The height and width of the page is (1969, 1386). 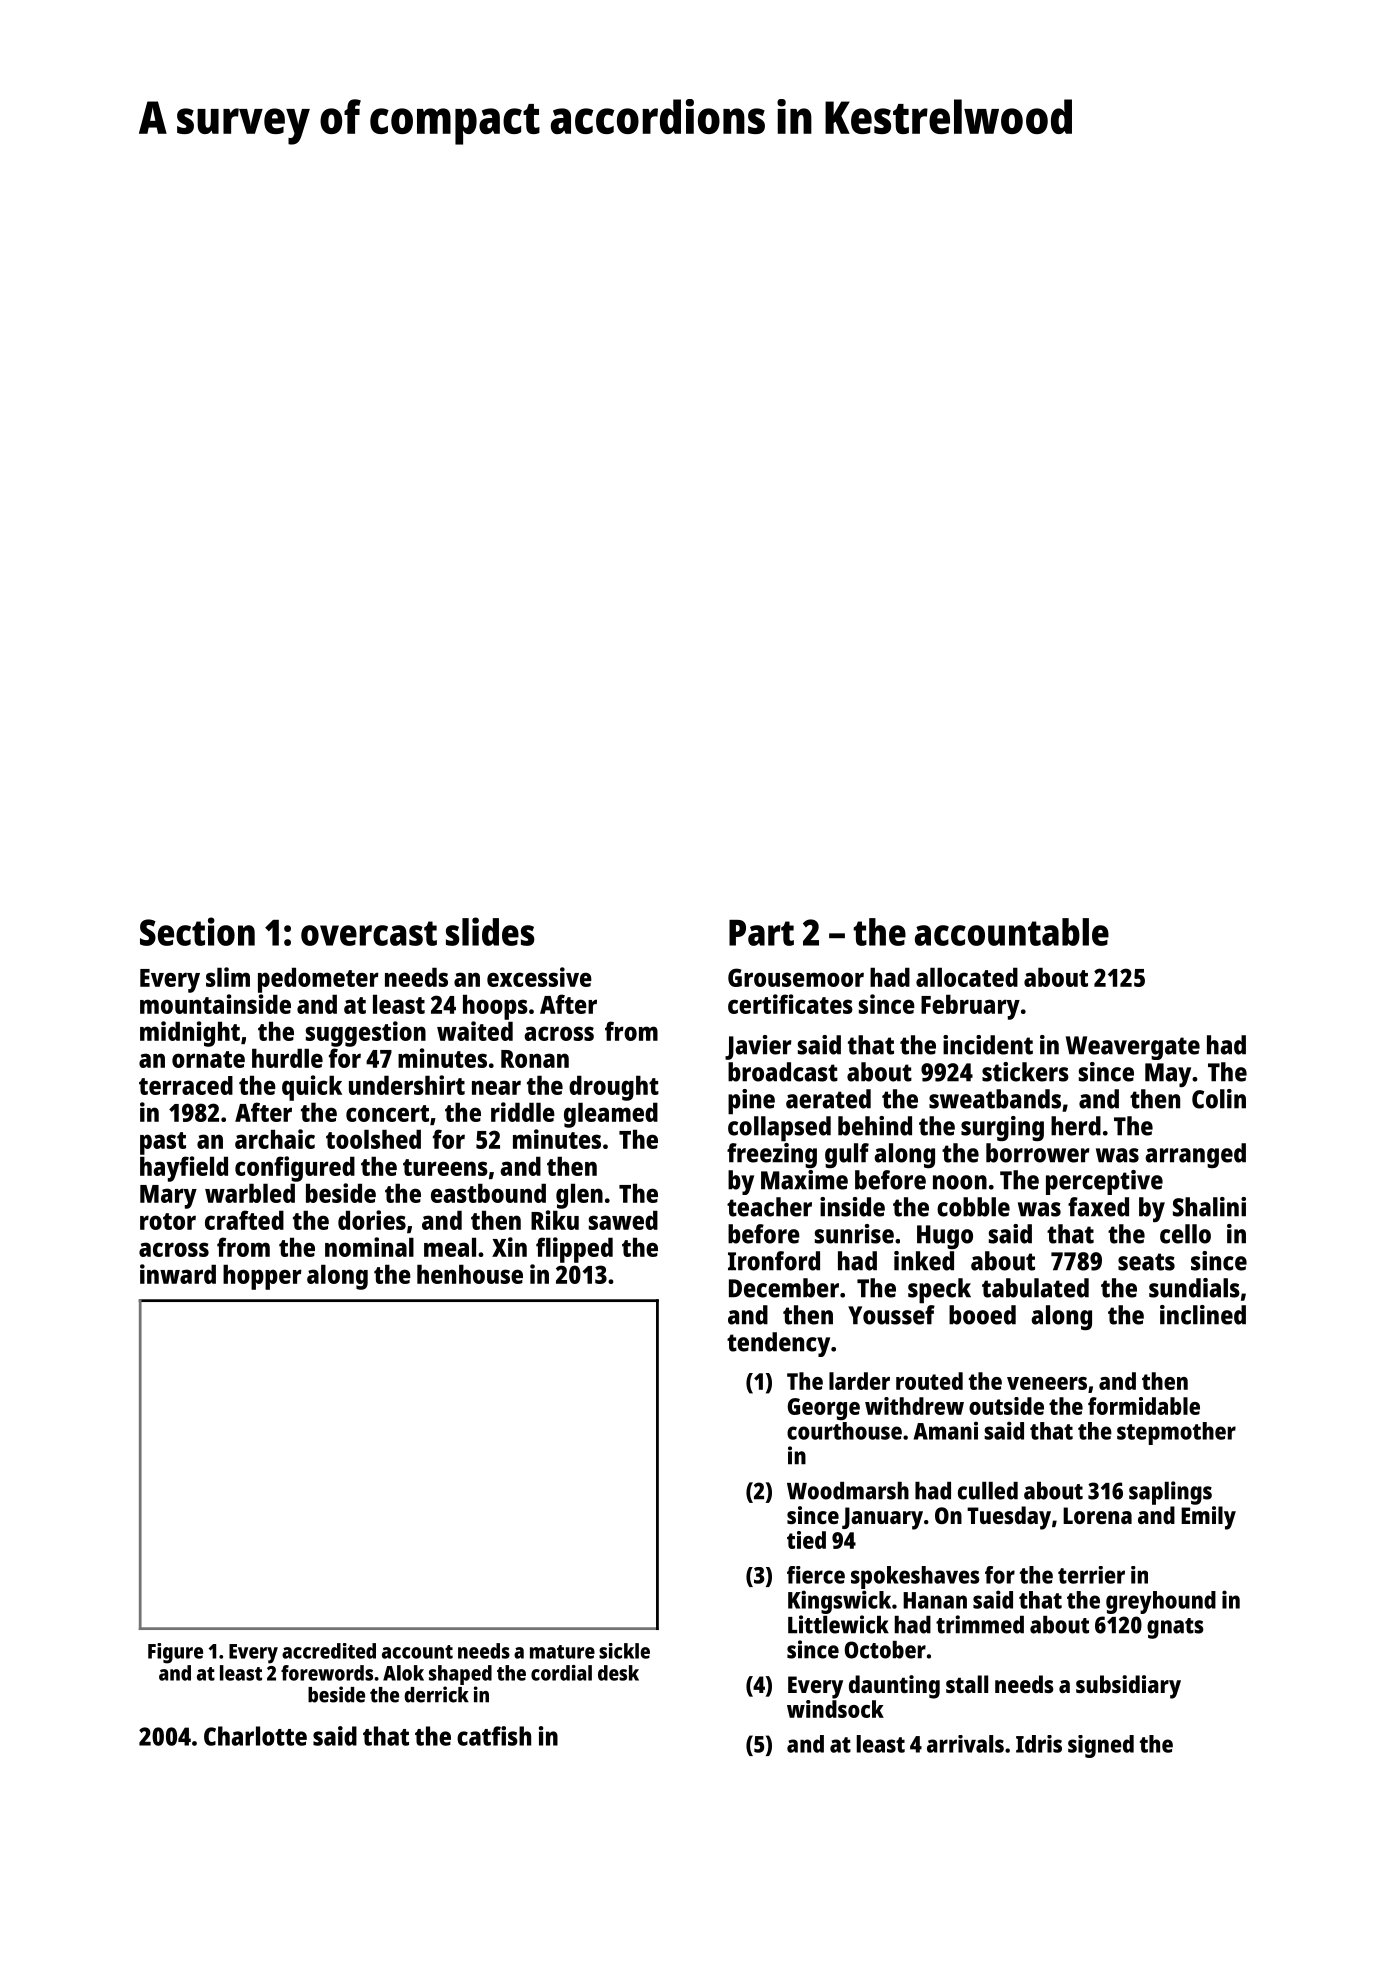 I want to click on aerated, so click(x=828, y=1099).
